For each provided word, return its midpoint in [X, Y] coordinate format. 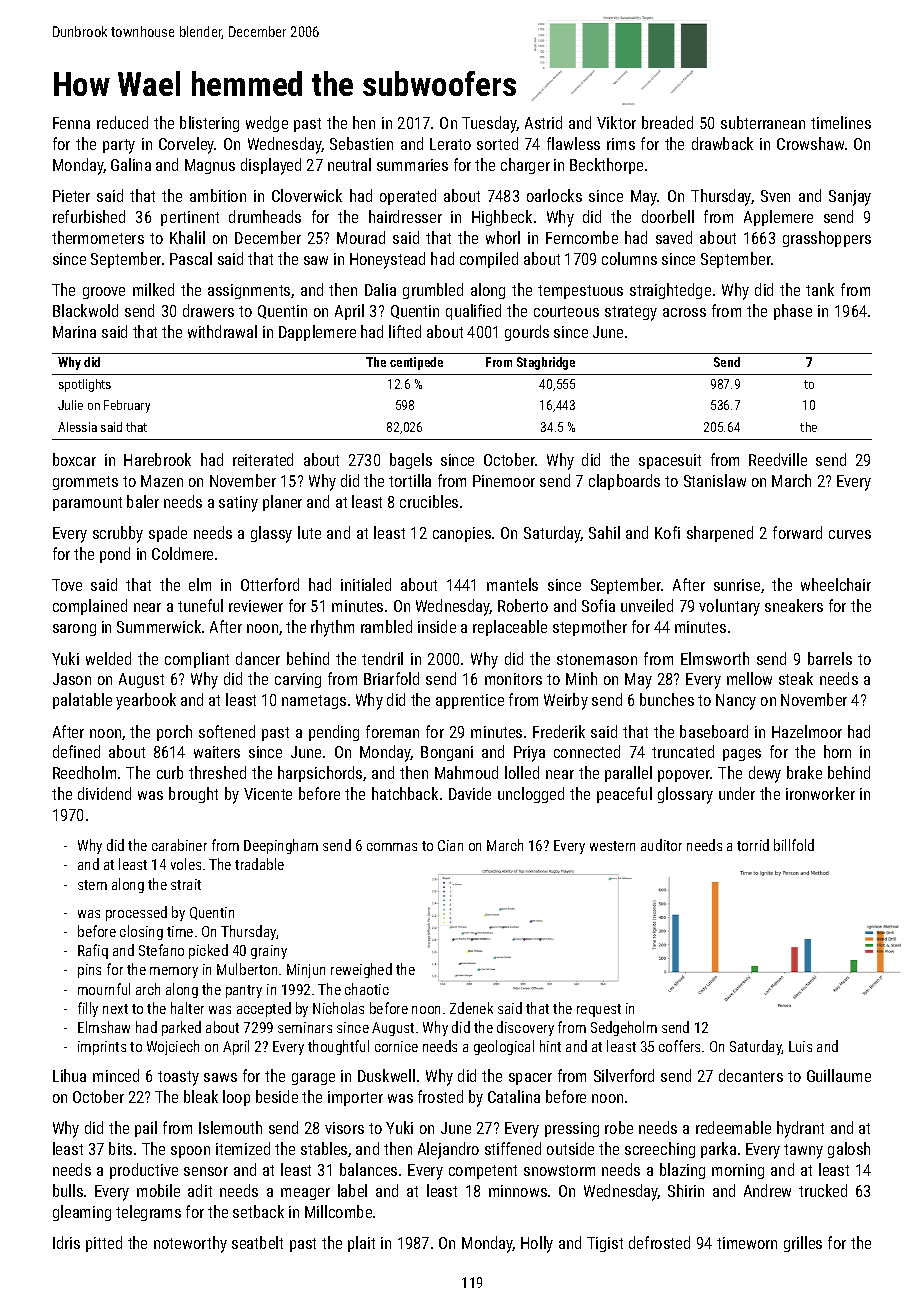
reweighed [361, 970]
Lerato [450, 144]
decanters [751, 1075]
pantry [244, 991]
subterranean [763, 122]
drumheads [265, 216]
